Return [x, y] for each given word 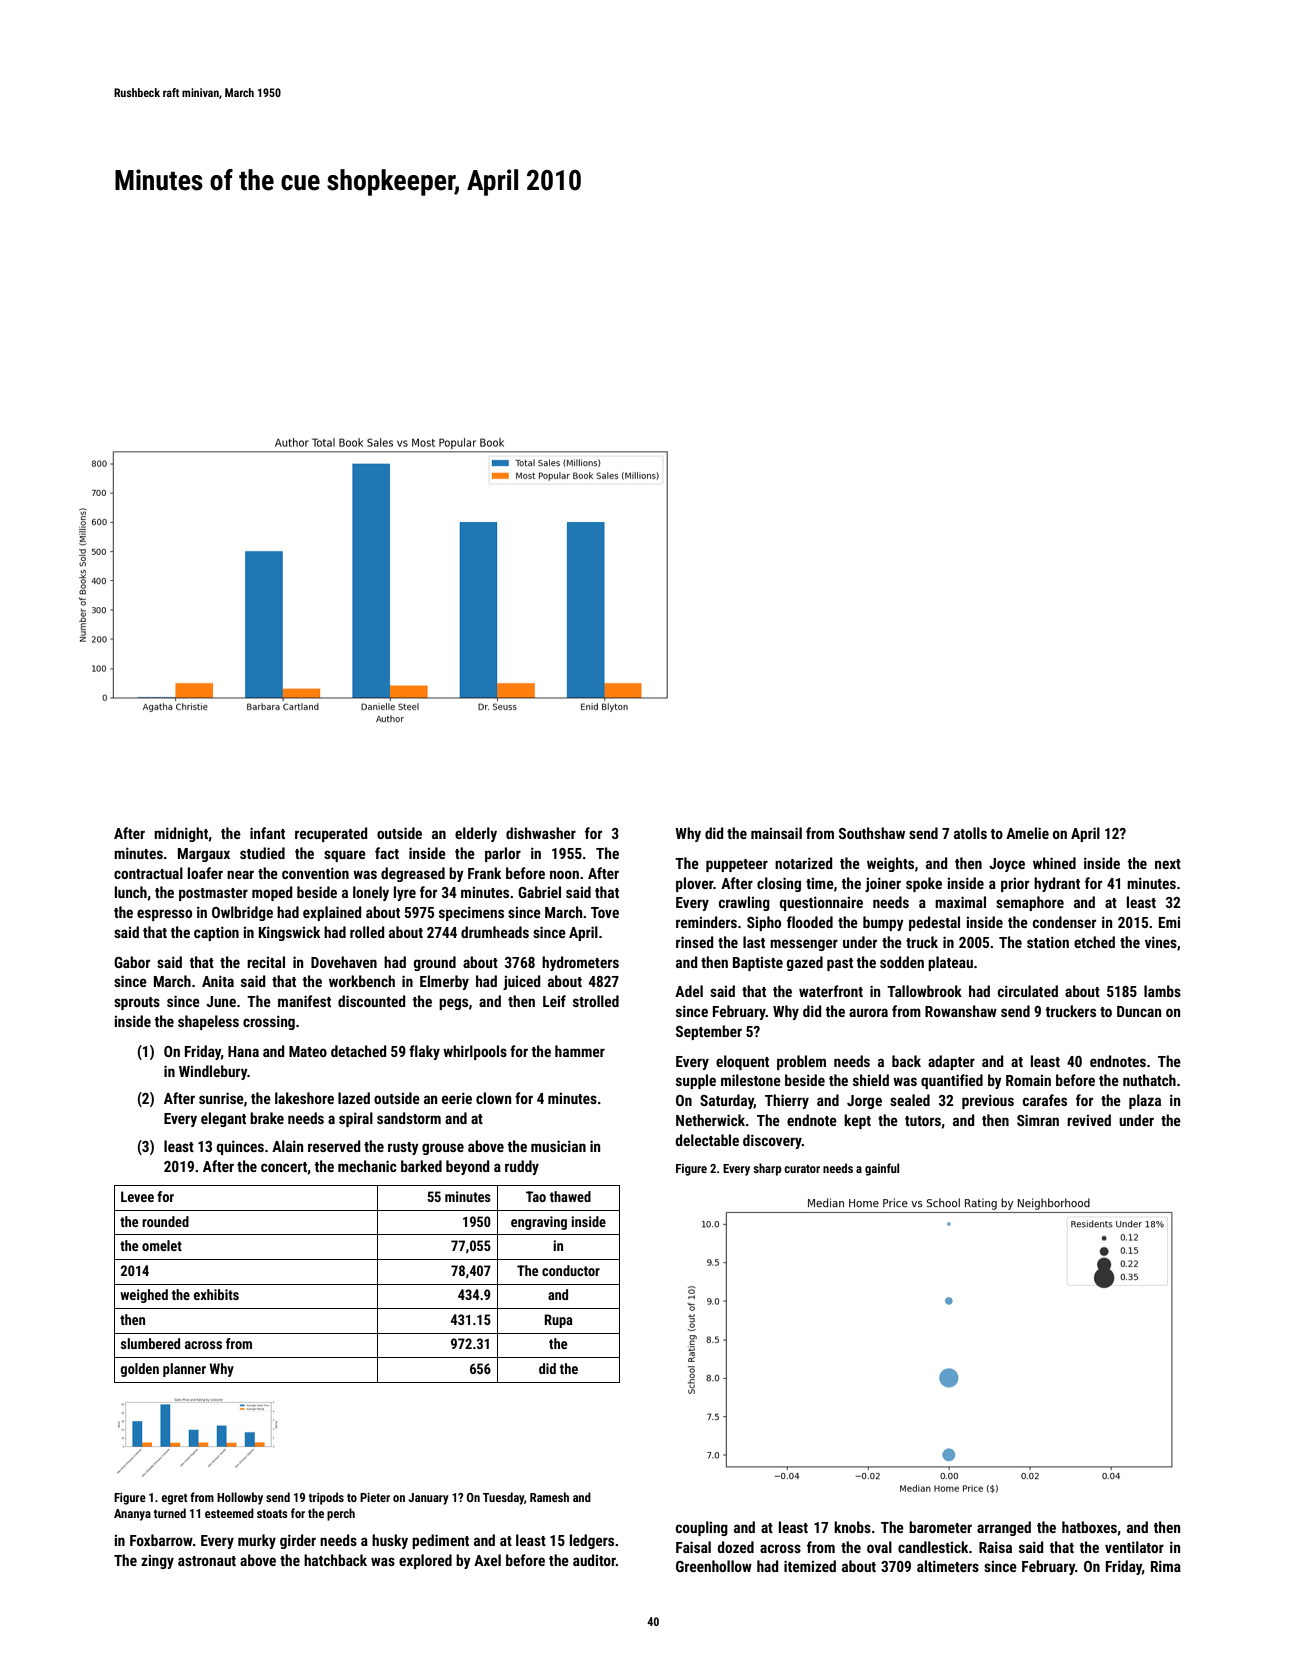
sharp [767, 1169]
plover [694, 884]
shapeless [208, 1022]
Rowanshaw [961, 1011]
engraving [539, 1223]
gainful [882, 1169]
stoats [272, 1514]
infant [267, 833]
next [1168, 864]
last [754, 942]
